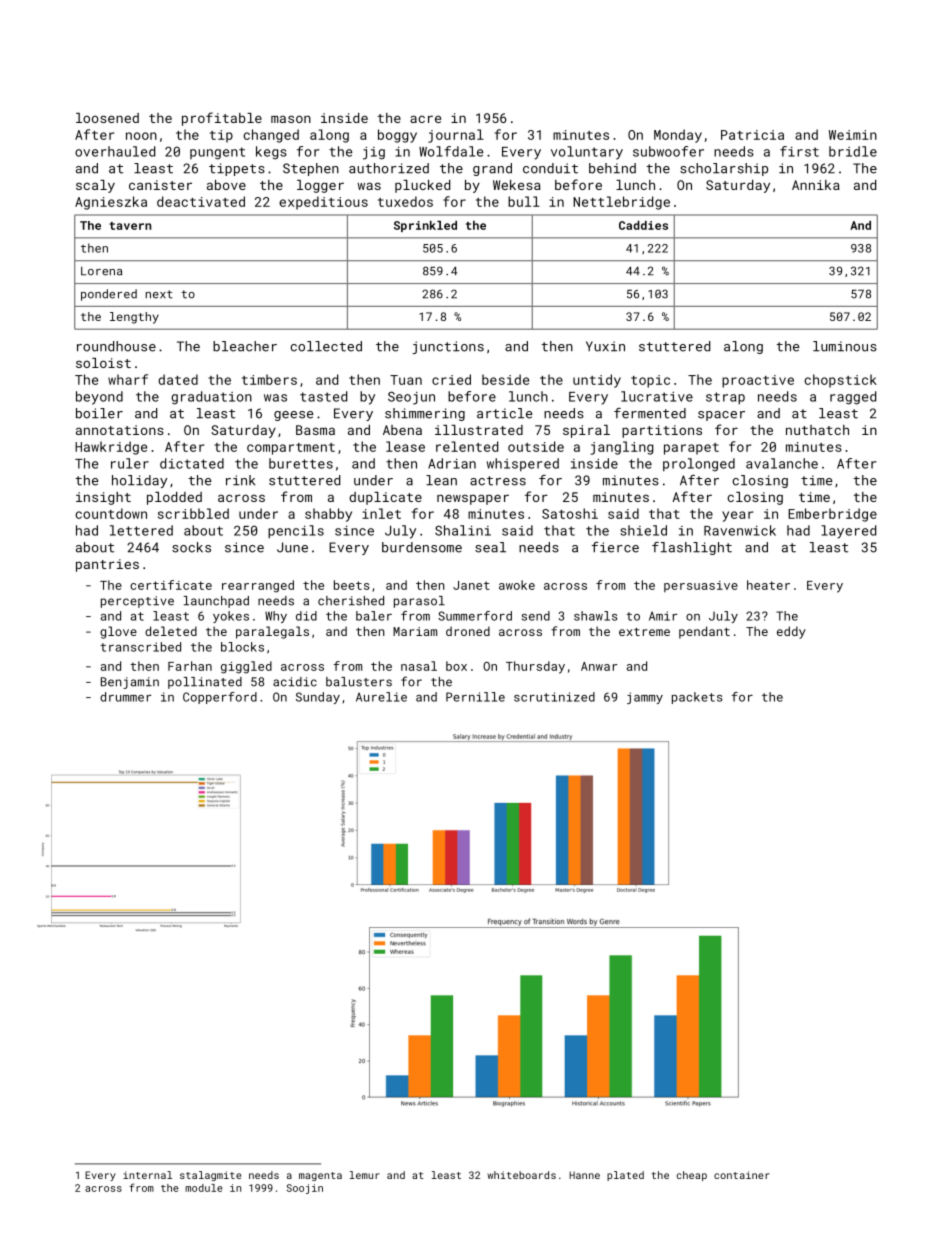  What do you see at coordinates (125, 697) in the screenshot?
I see `drummer` at bounding box center [125, 697].
